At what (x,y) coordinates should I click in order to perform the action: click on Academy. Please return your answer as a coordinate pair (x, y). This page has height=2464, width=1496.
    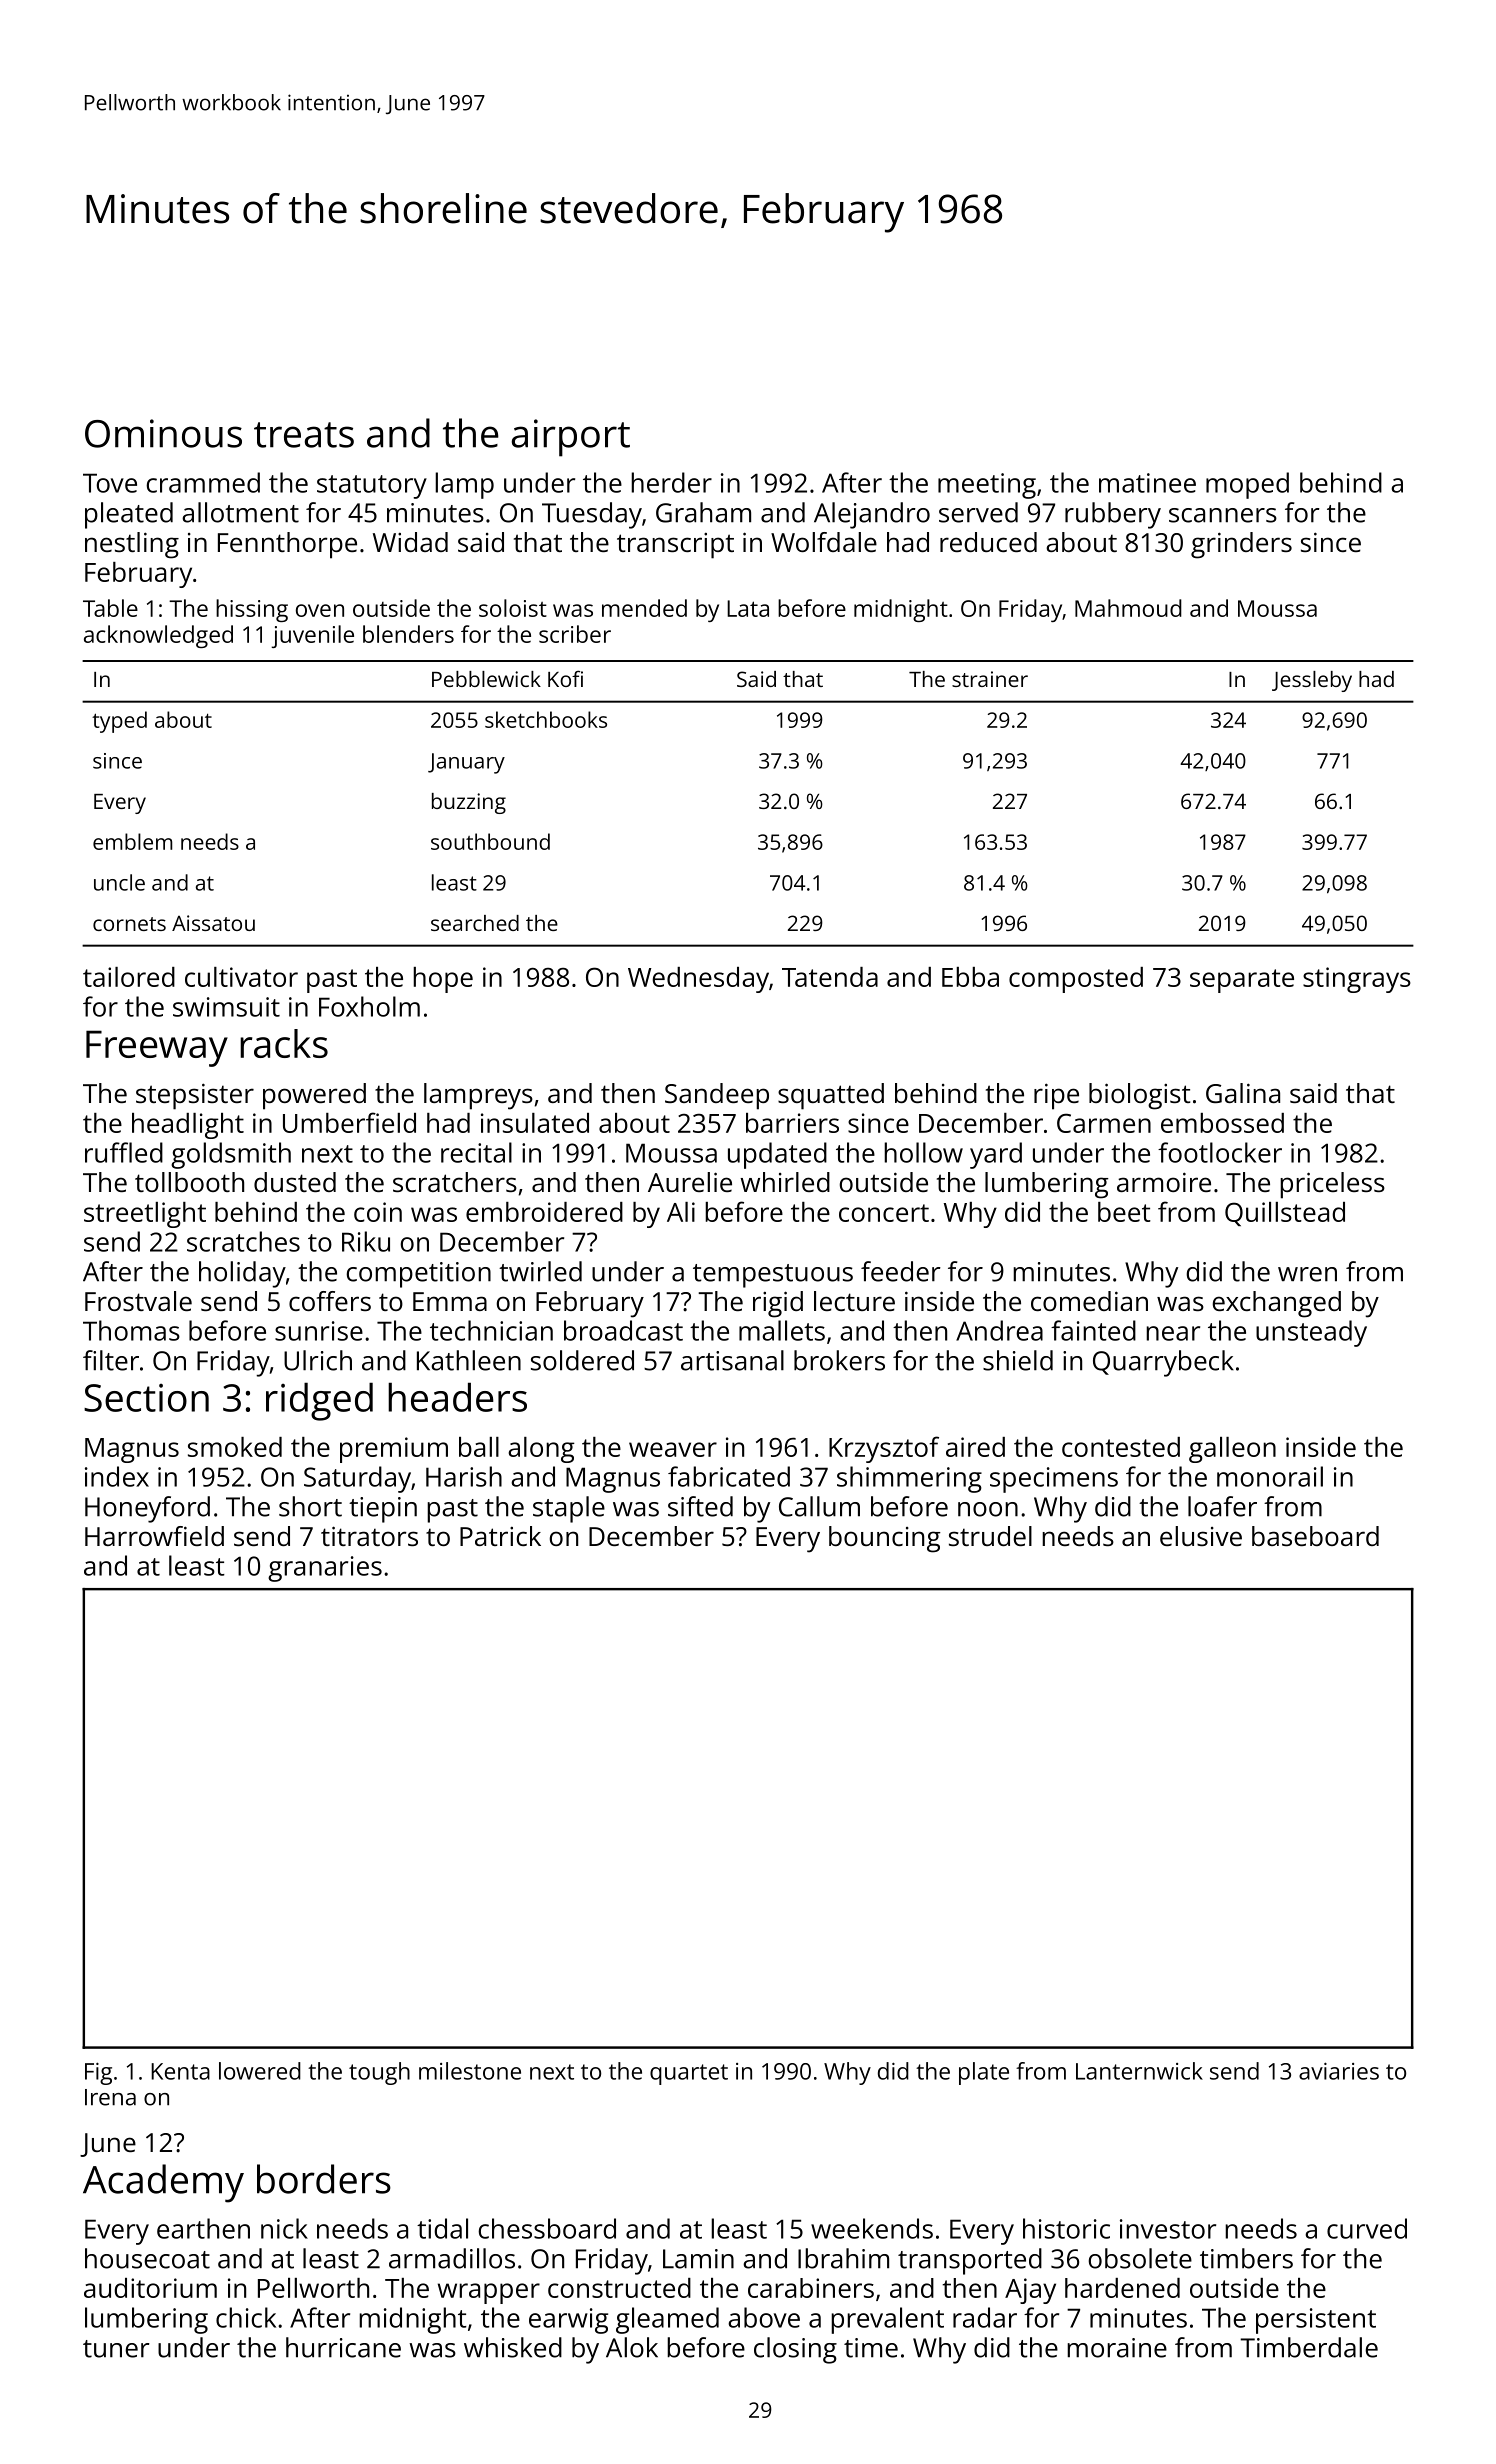
    Looking at the image, I should click on (163, 2183).
